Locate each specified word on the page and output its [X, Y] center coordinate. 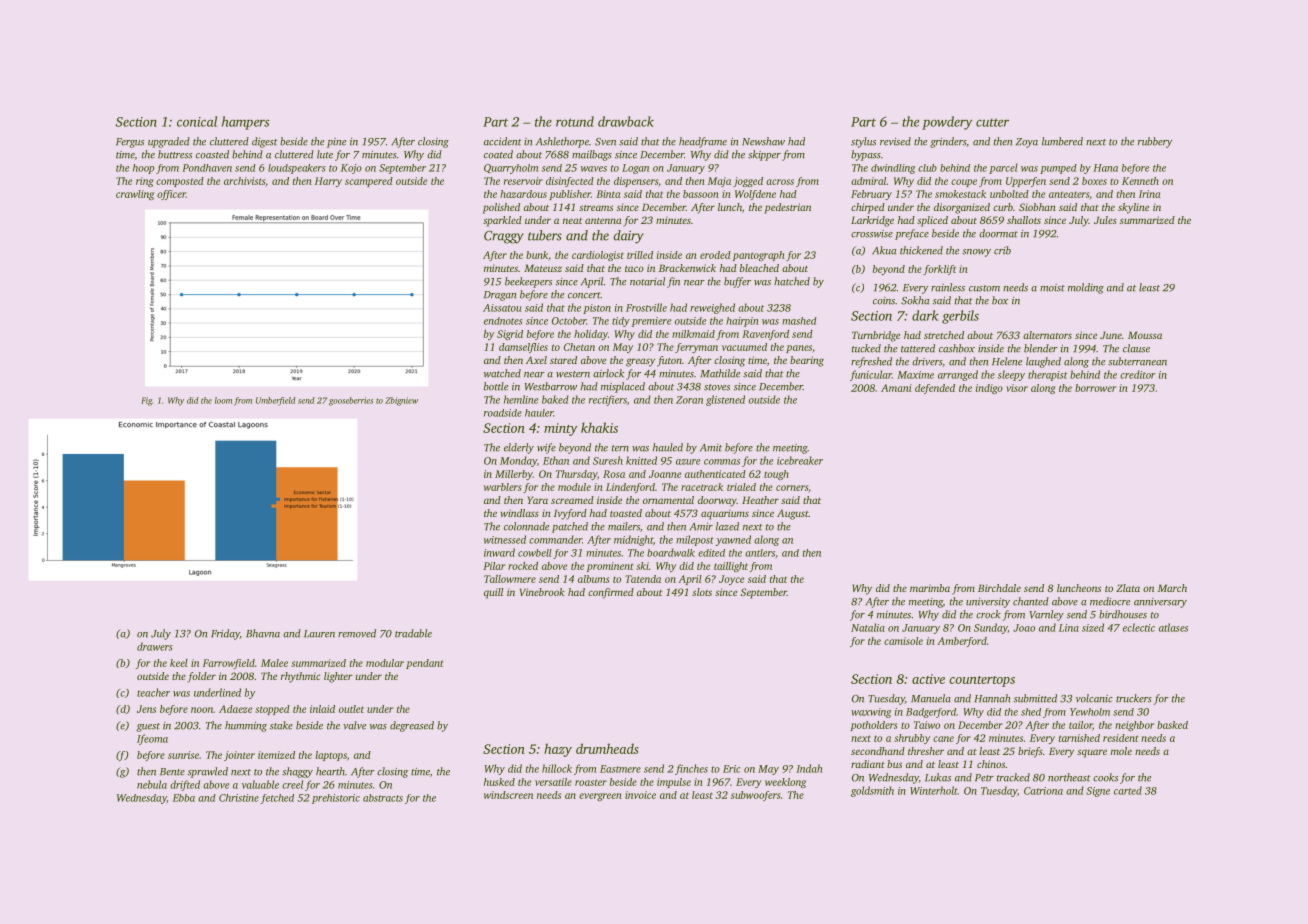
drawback [626, 121]
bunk [537, 255]
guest [148, 727]
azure [688, 462]
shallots [1024, 220]
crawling [135, 195]
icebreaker [800, 460]
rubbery [1155, 142]
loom [223, 400]
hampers [245, 123]
